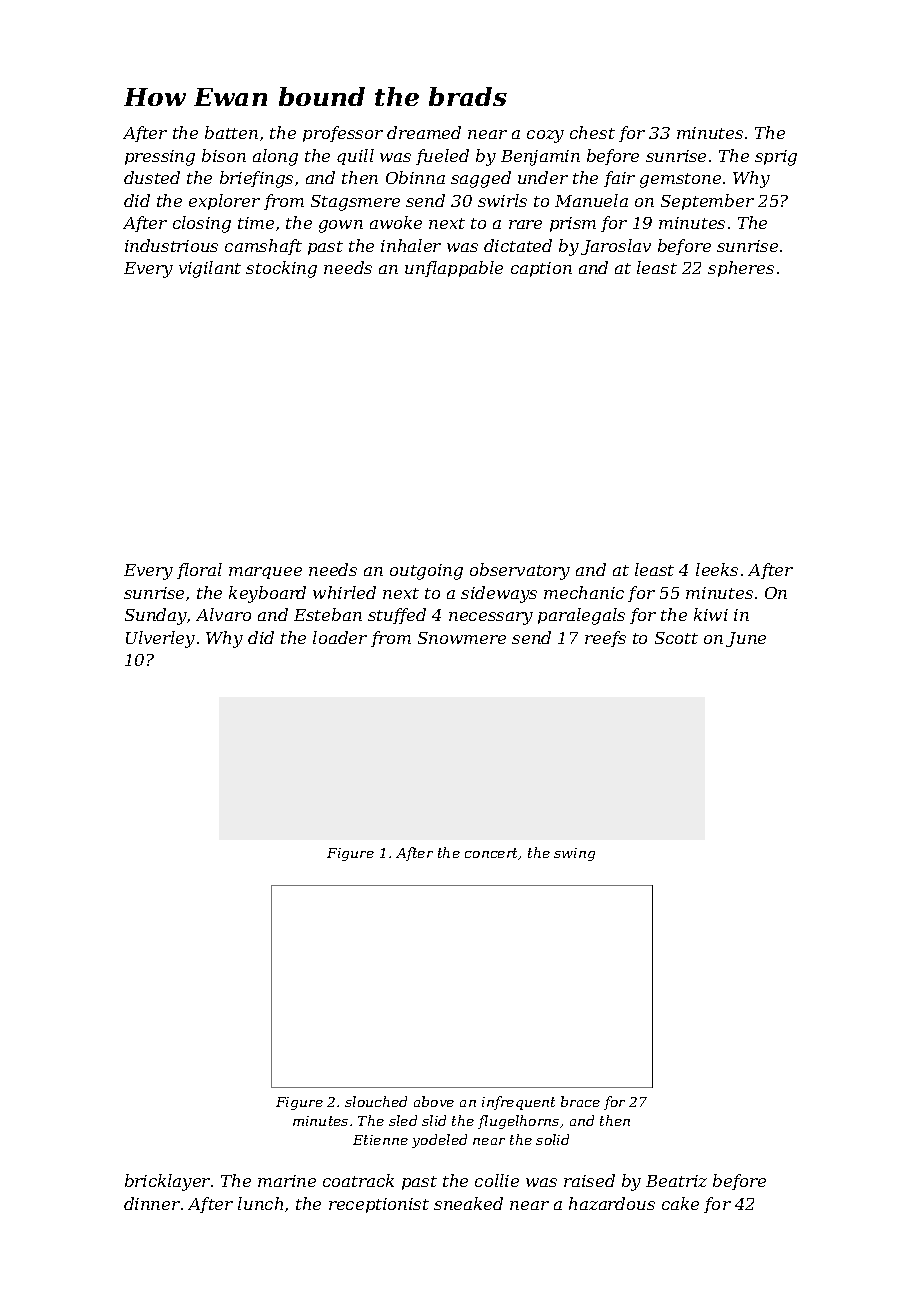 This page has height=1308, width=924. Describe the element at coordinates (355, 157) in the page. I see `quill` at that location.
